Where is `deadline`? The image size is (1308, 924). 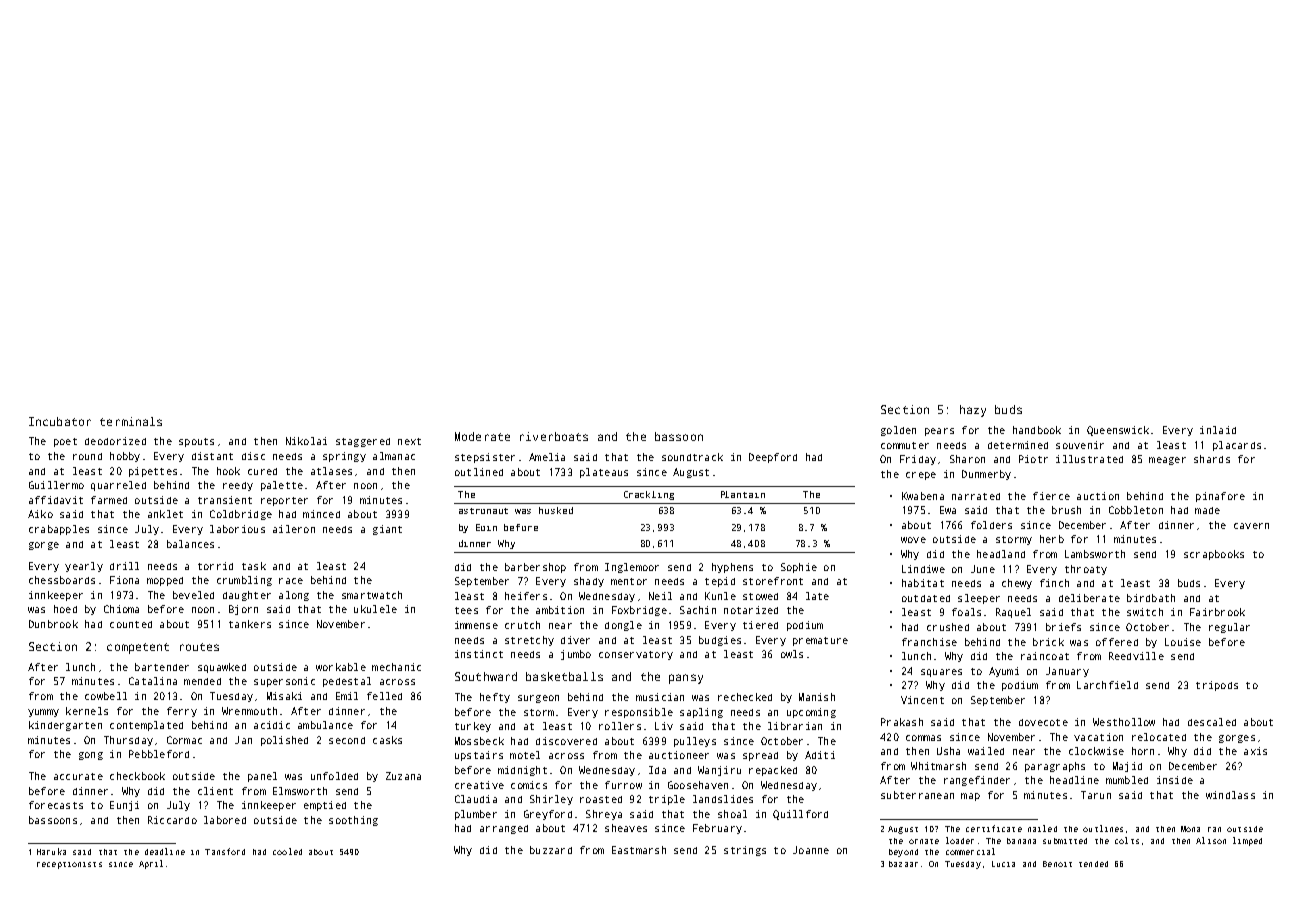 deadline is located at coordinates (165, 851).
